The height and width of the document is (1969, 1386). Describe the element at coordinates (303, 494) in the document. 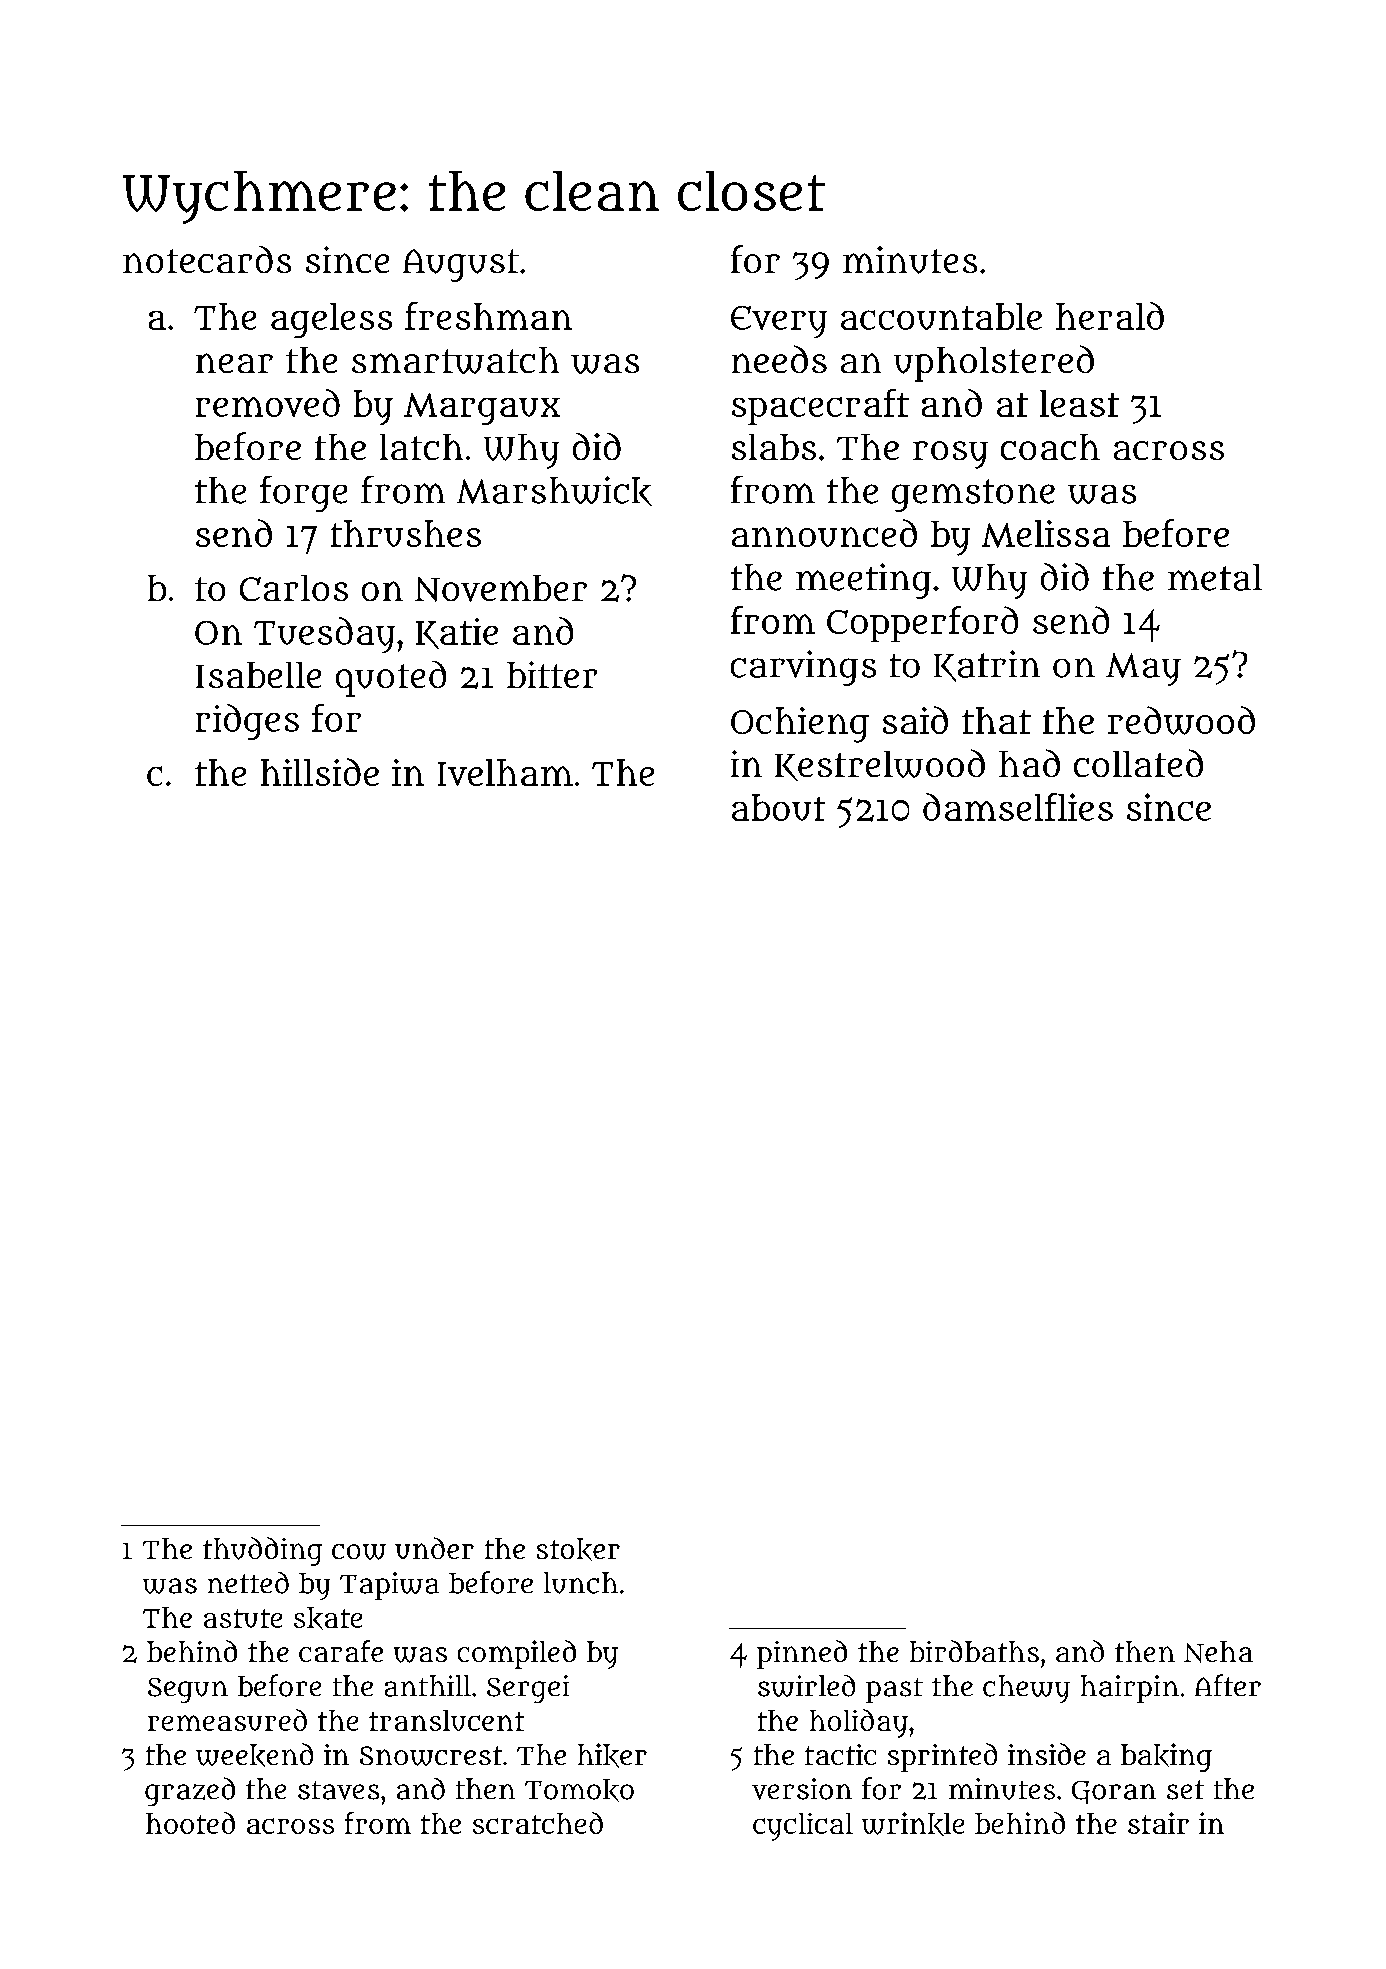

I see `forge` at that location.
